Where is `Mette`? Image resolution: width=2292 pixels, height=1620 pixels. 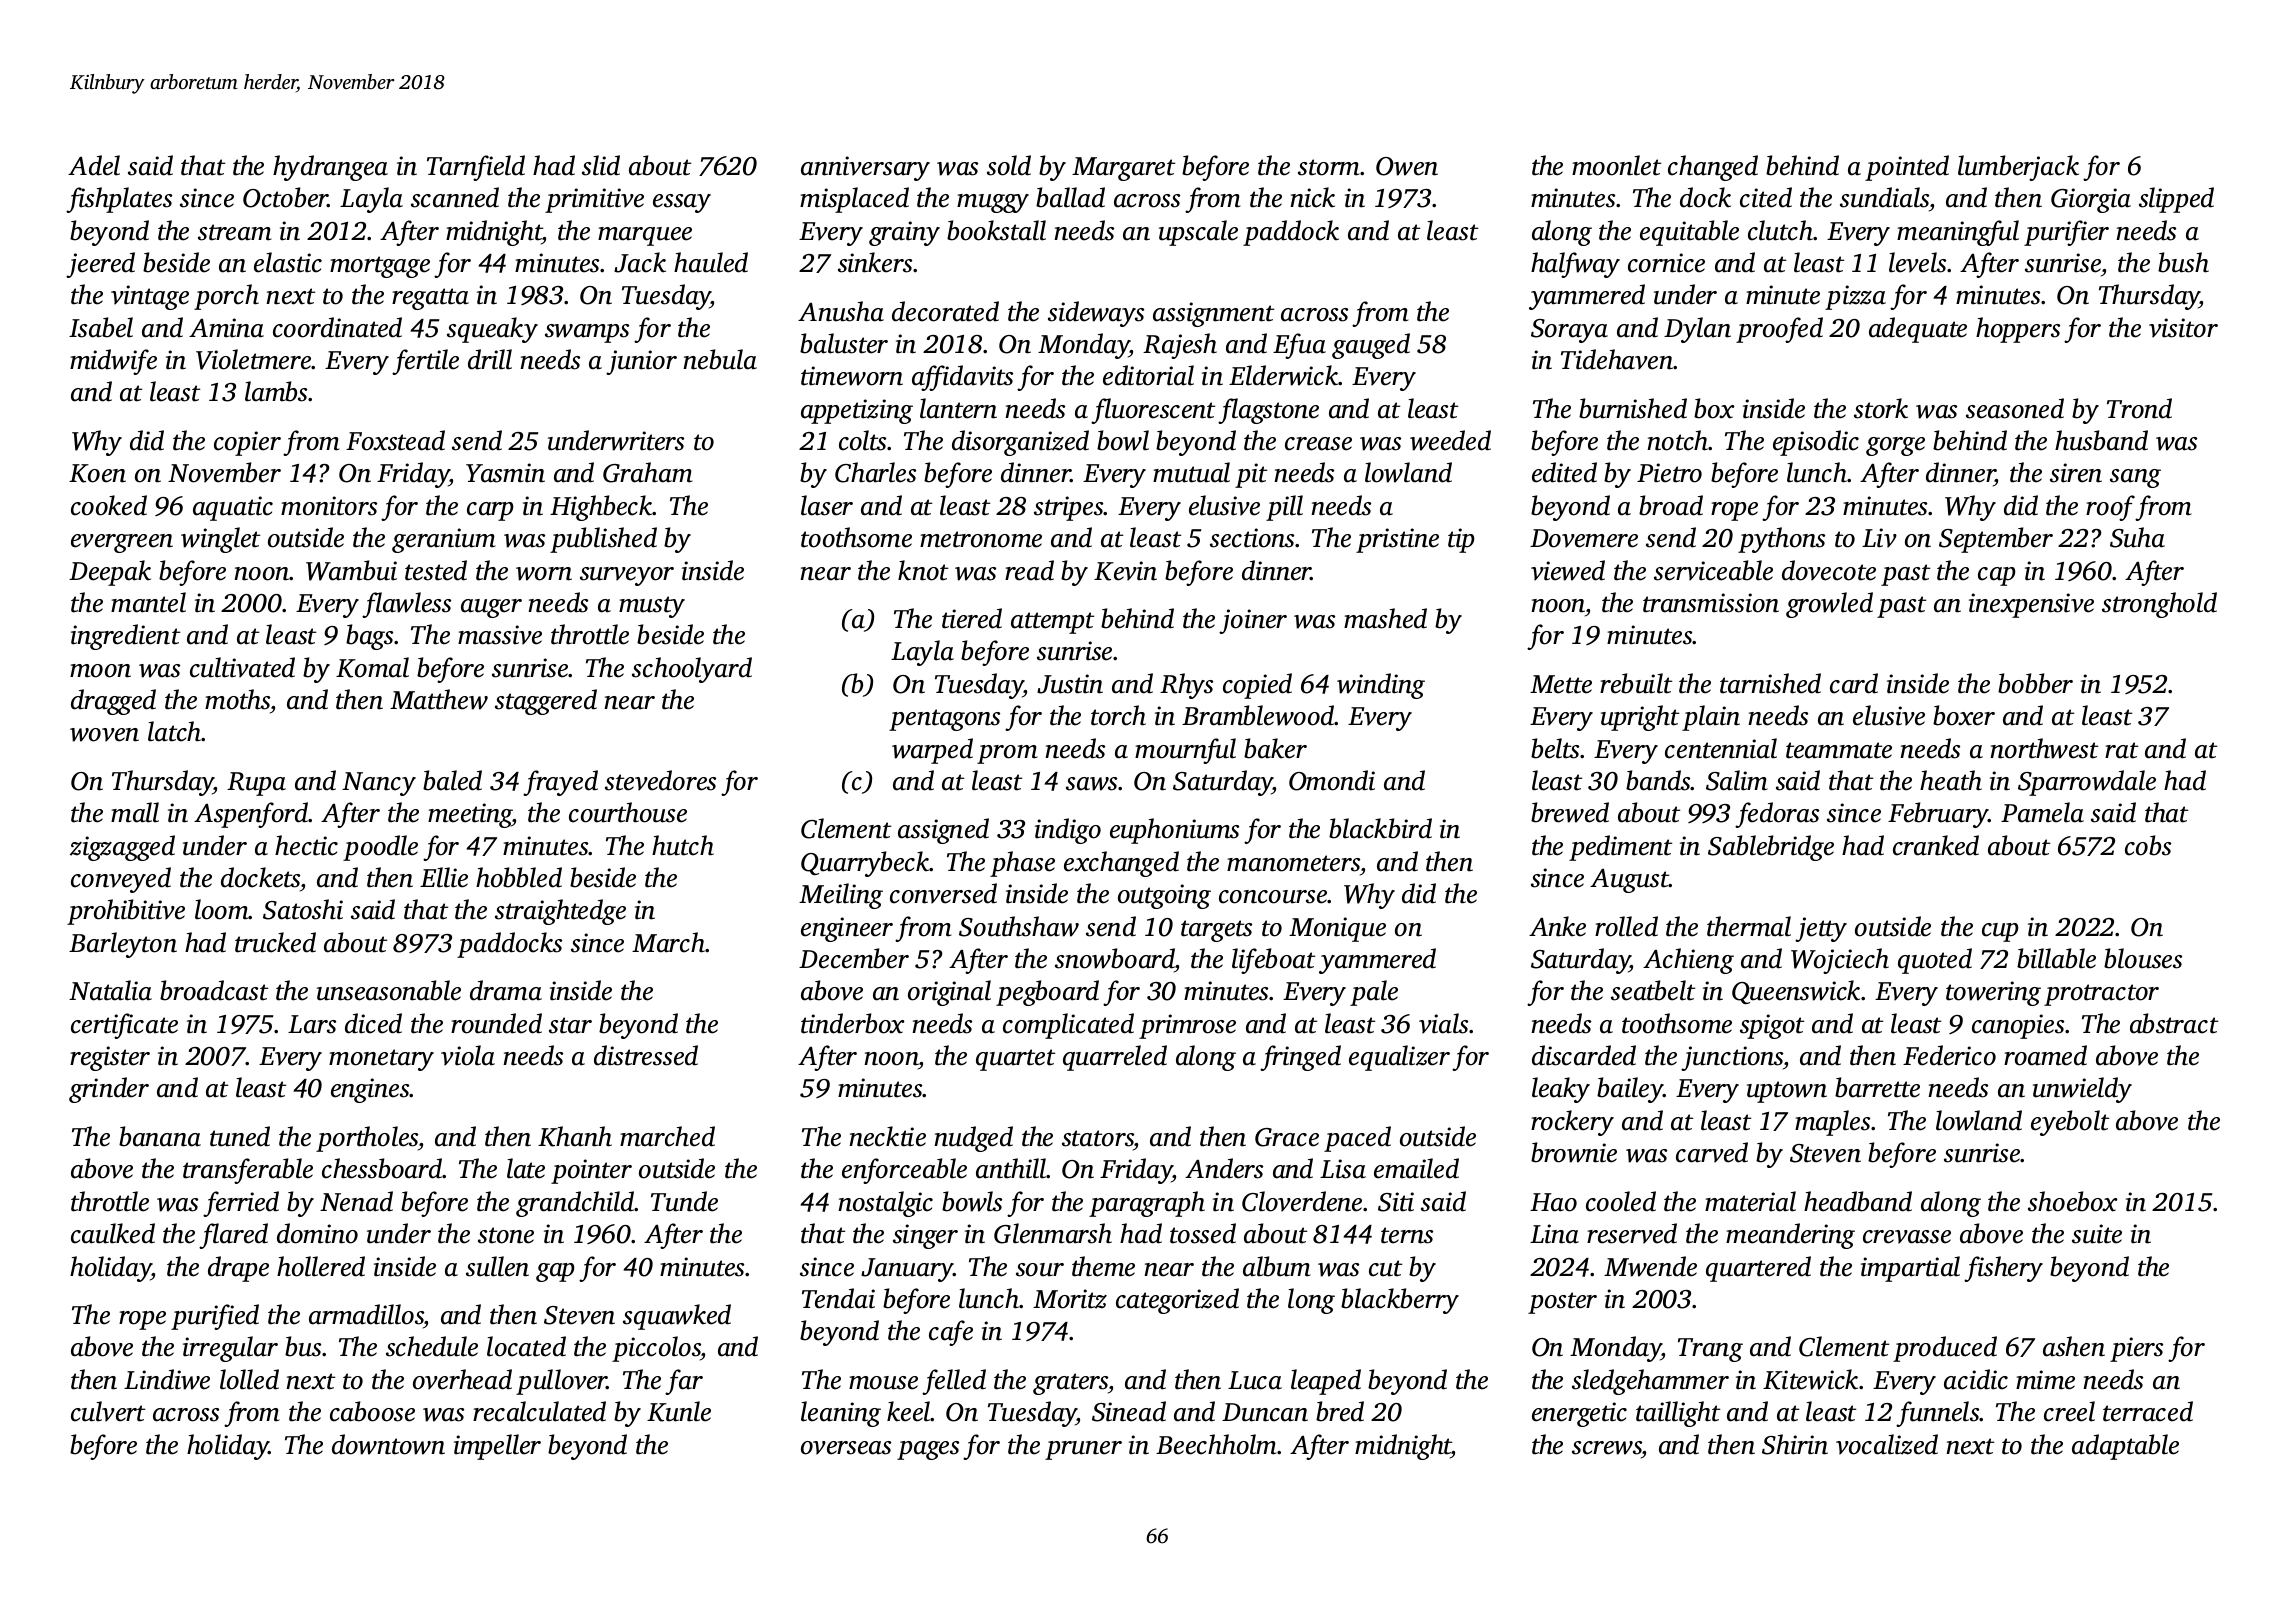
Mette is located at coordinates (1561, 684).
